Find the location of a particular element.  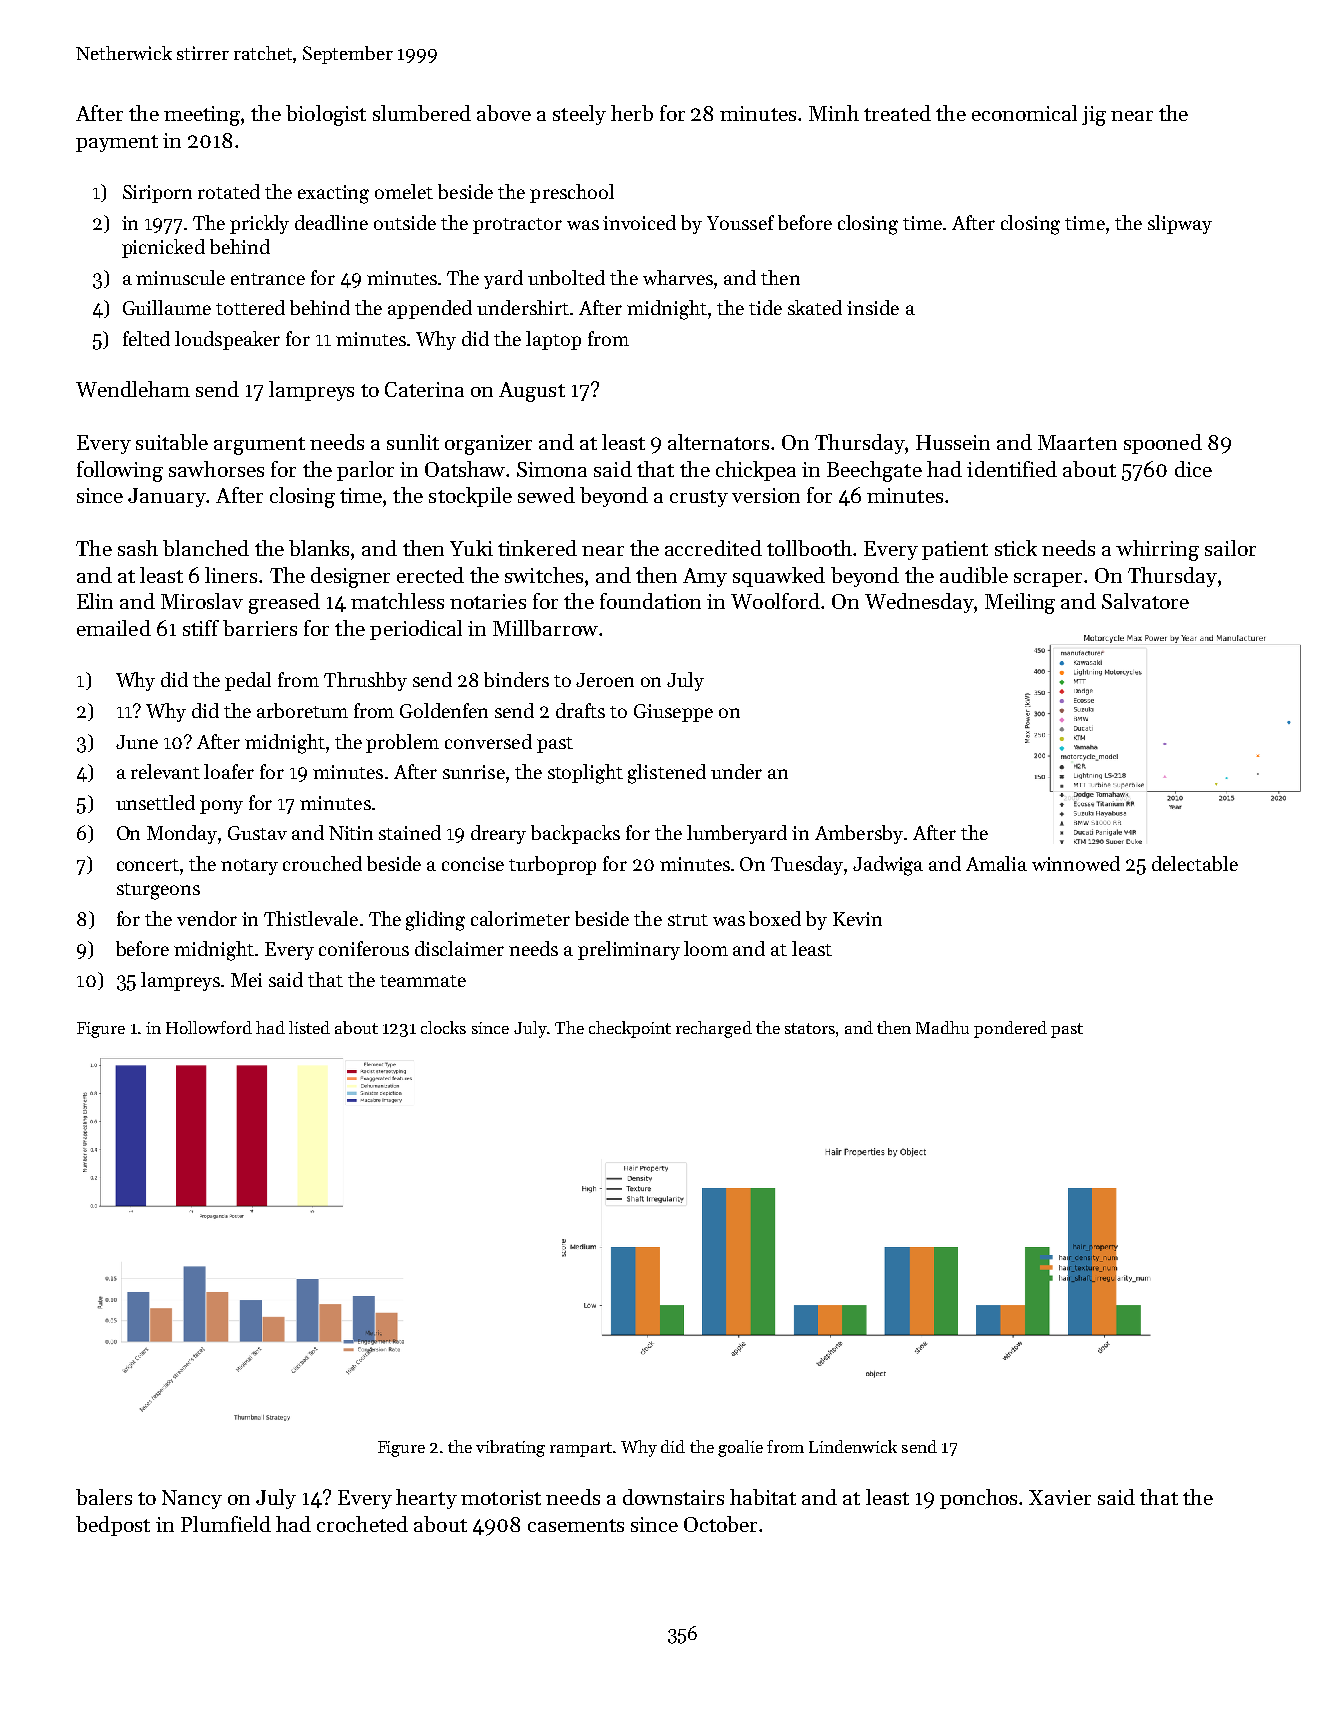

sturgeons is located at coordinates (158, 891).
